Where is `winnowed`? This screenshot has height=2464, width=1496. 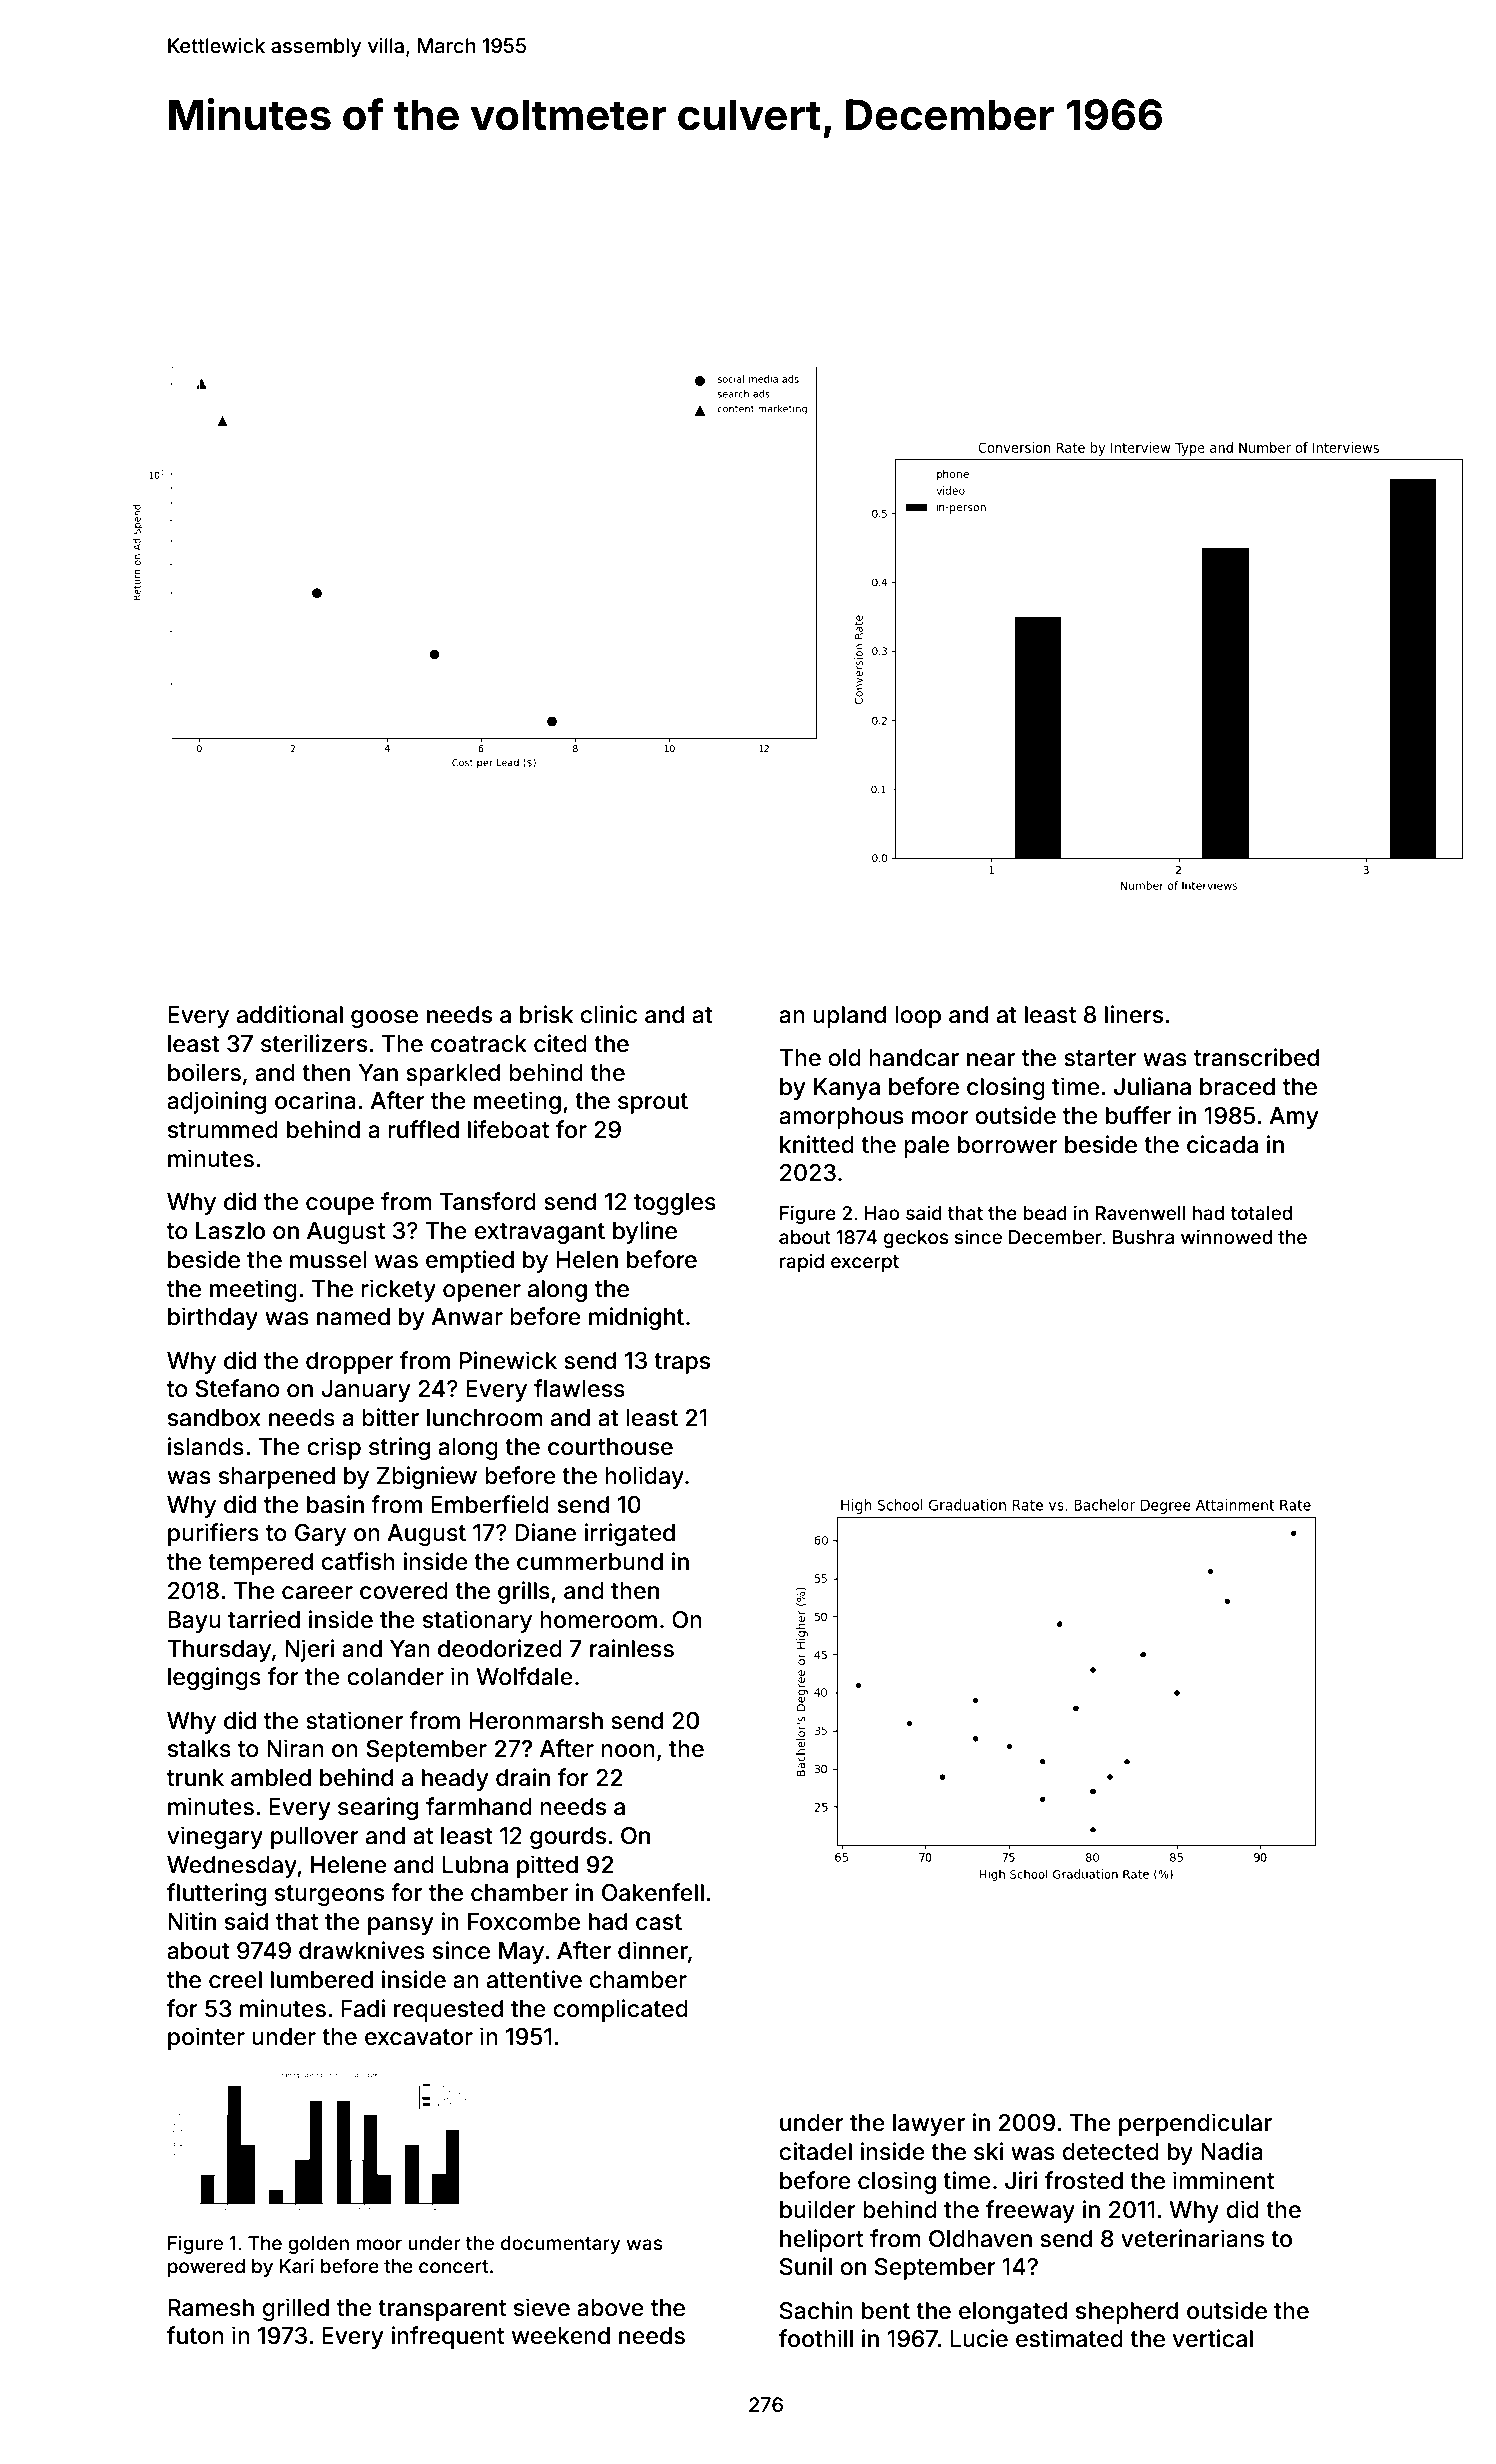 winnowed is located at coordinates (1226, 1236).
